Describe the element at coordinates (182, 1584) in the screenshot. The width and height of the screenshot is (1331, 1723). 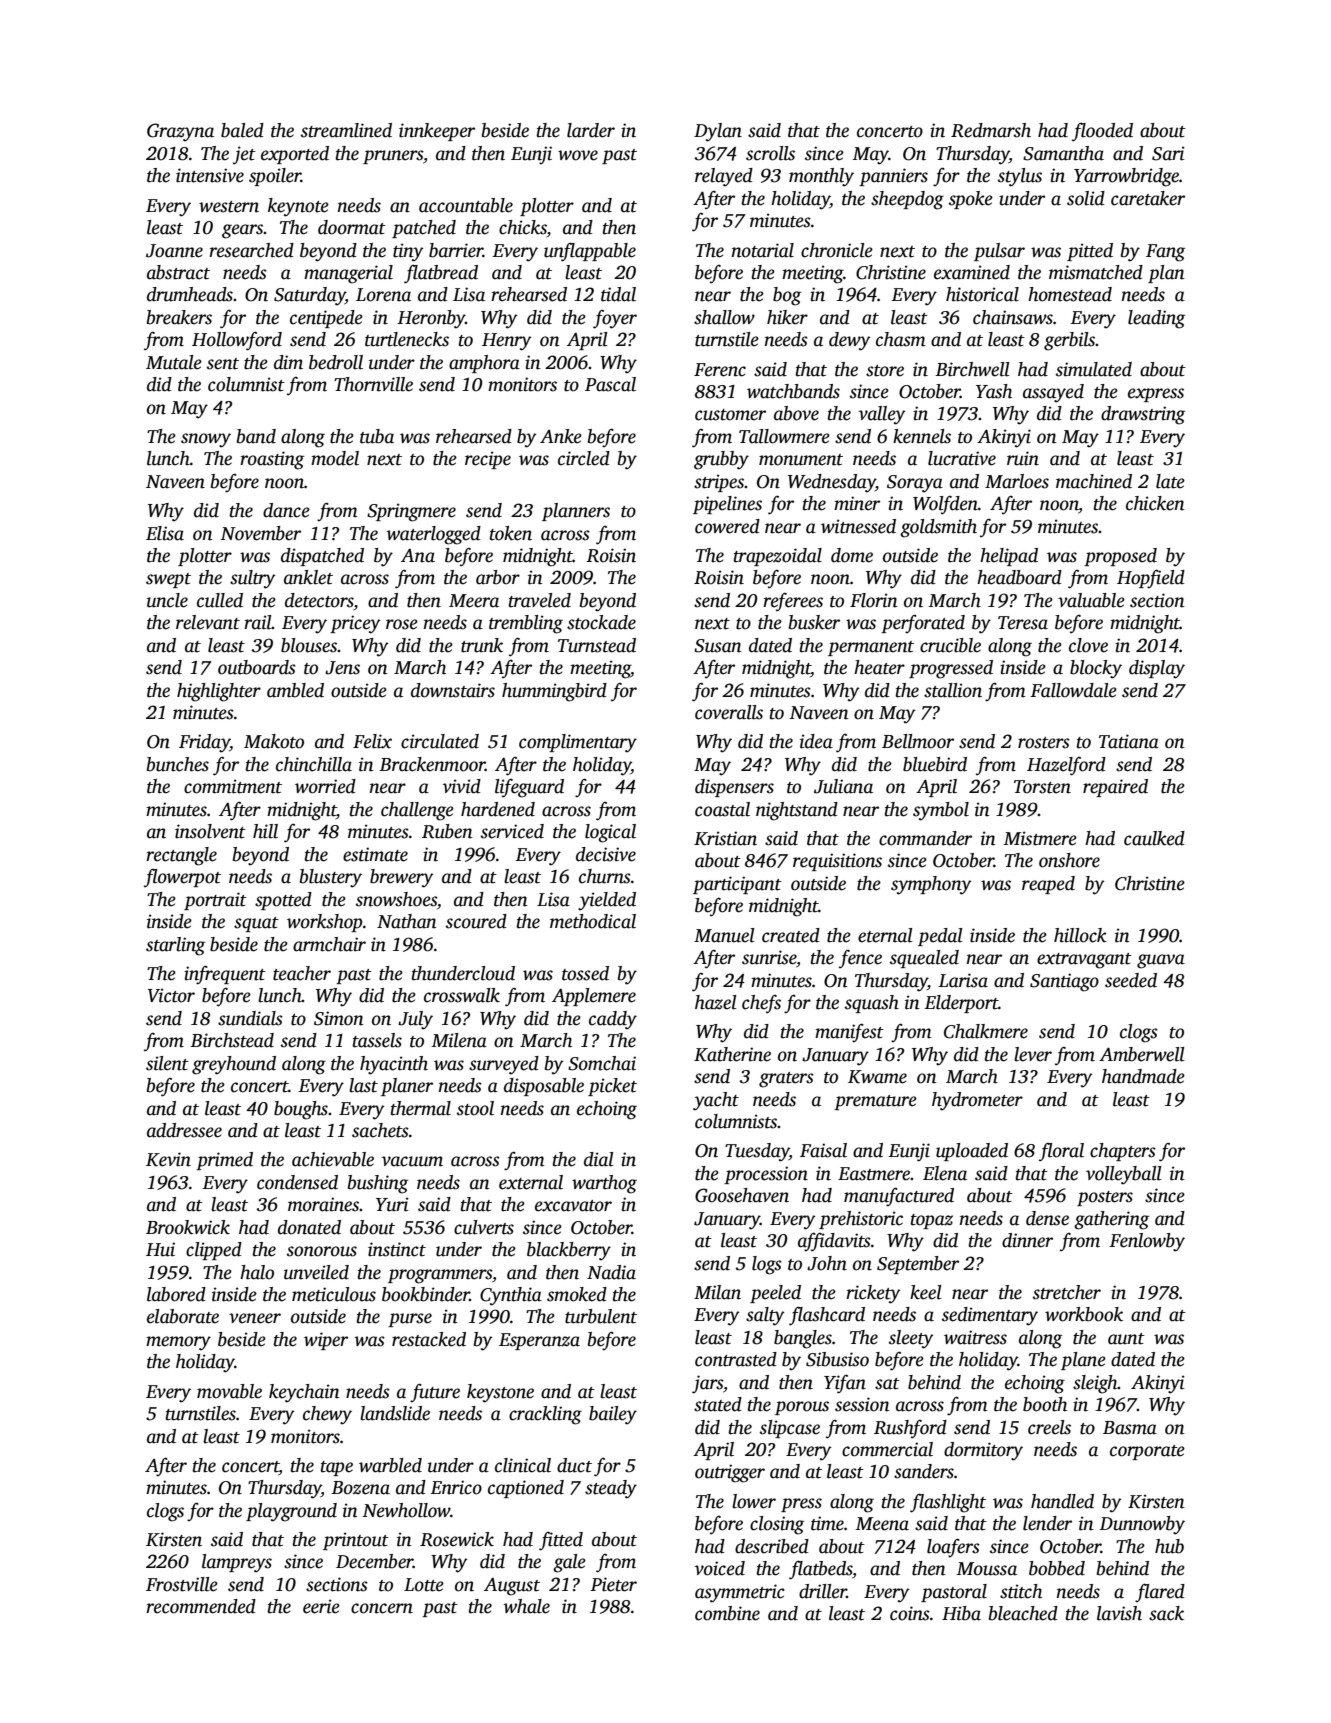
I see `Frostville` at that location.
